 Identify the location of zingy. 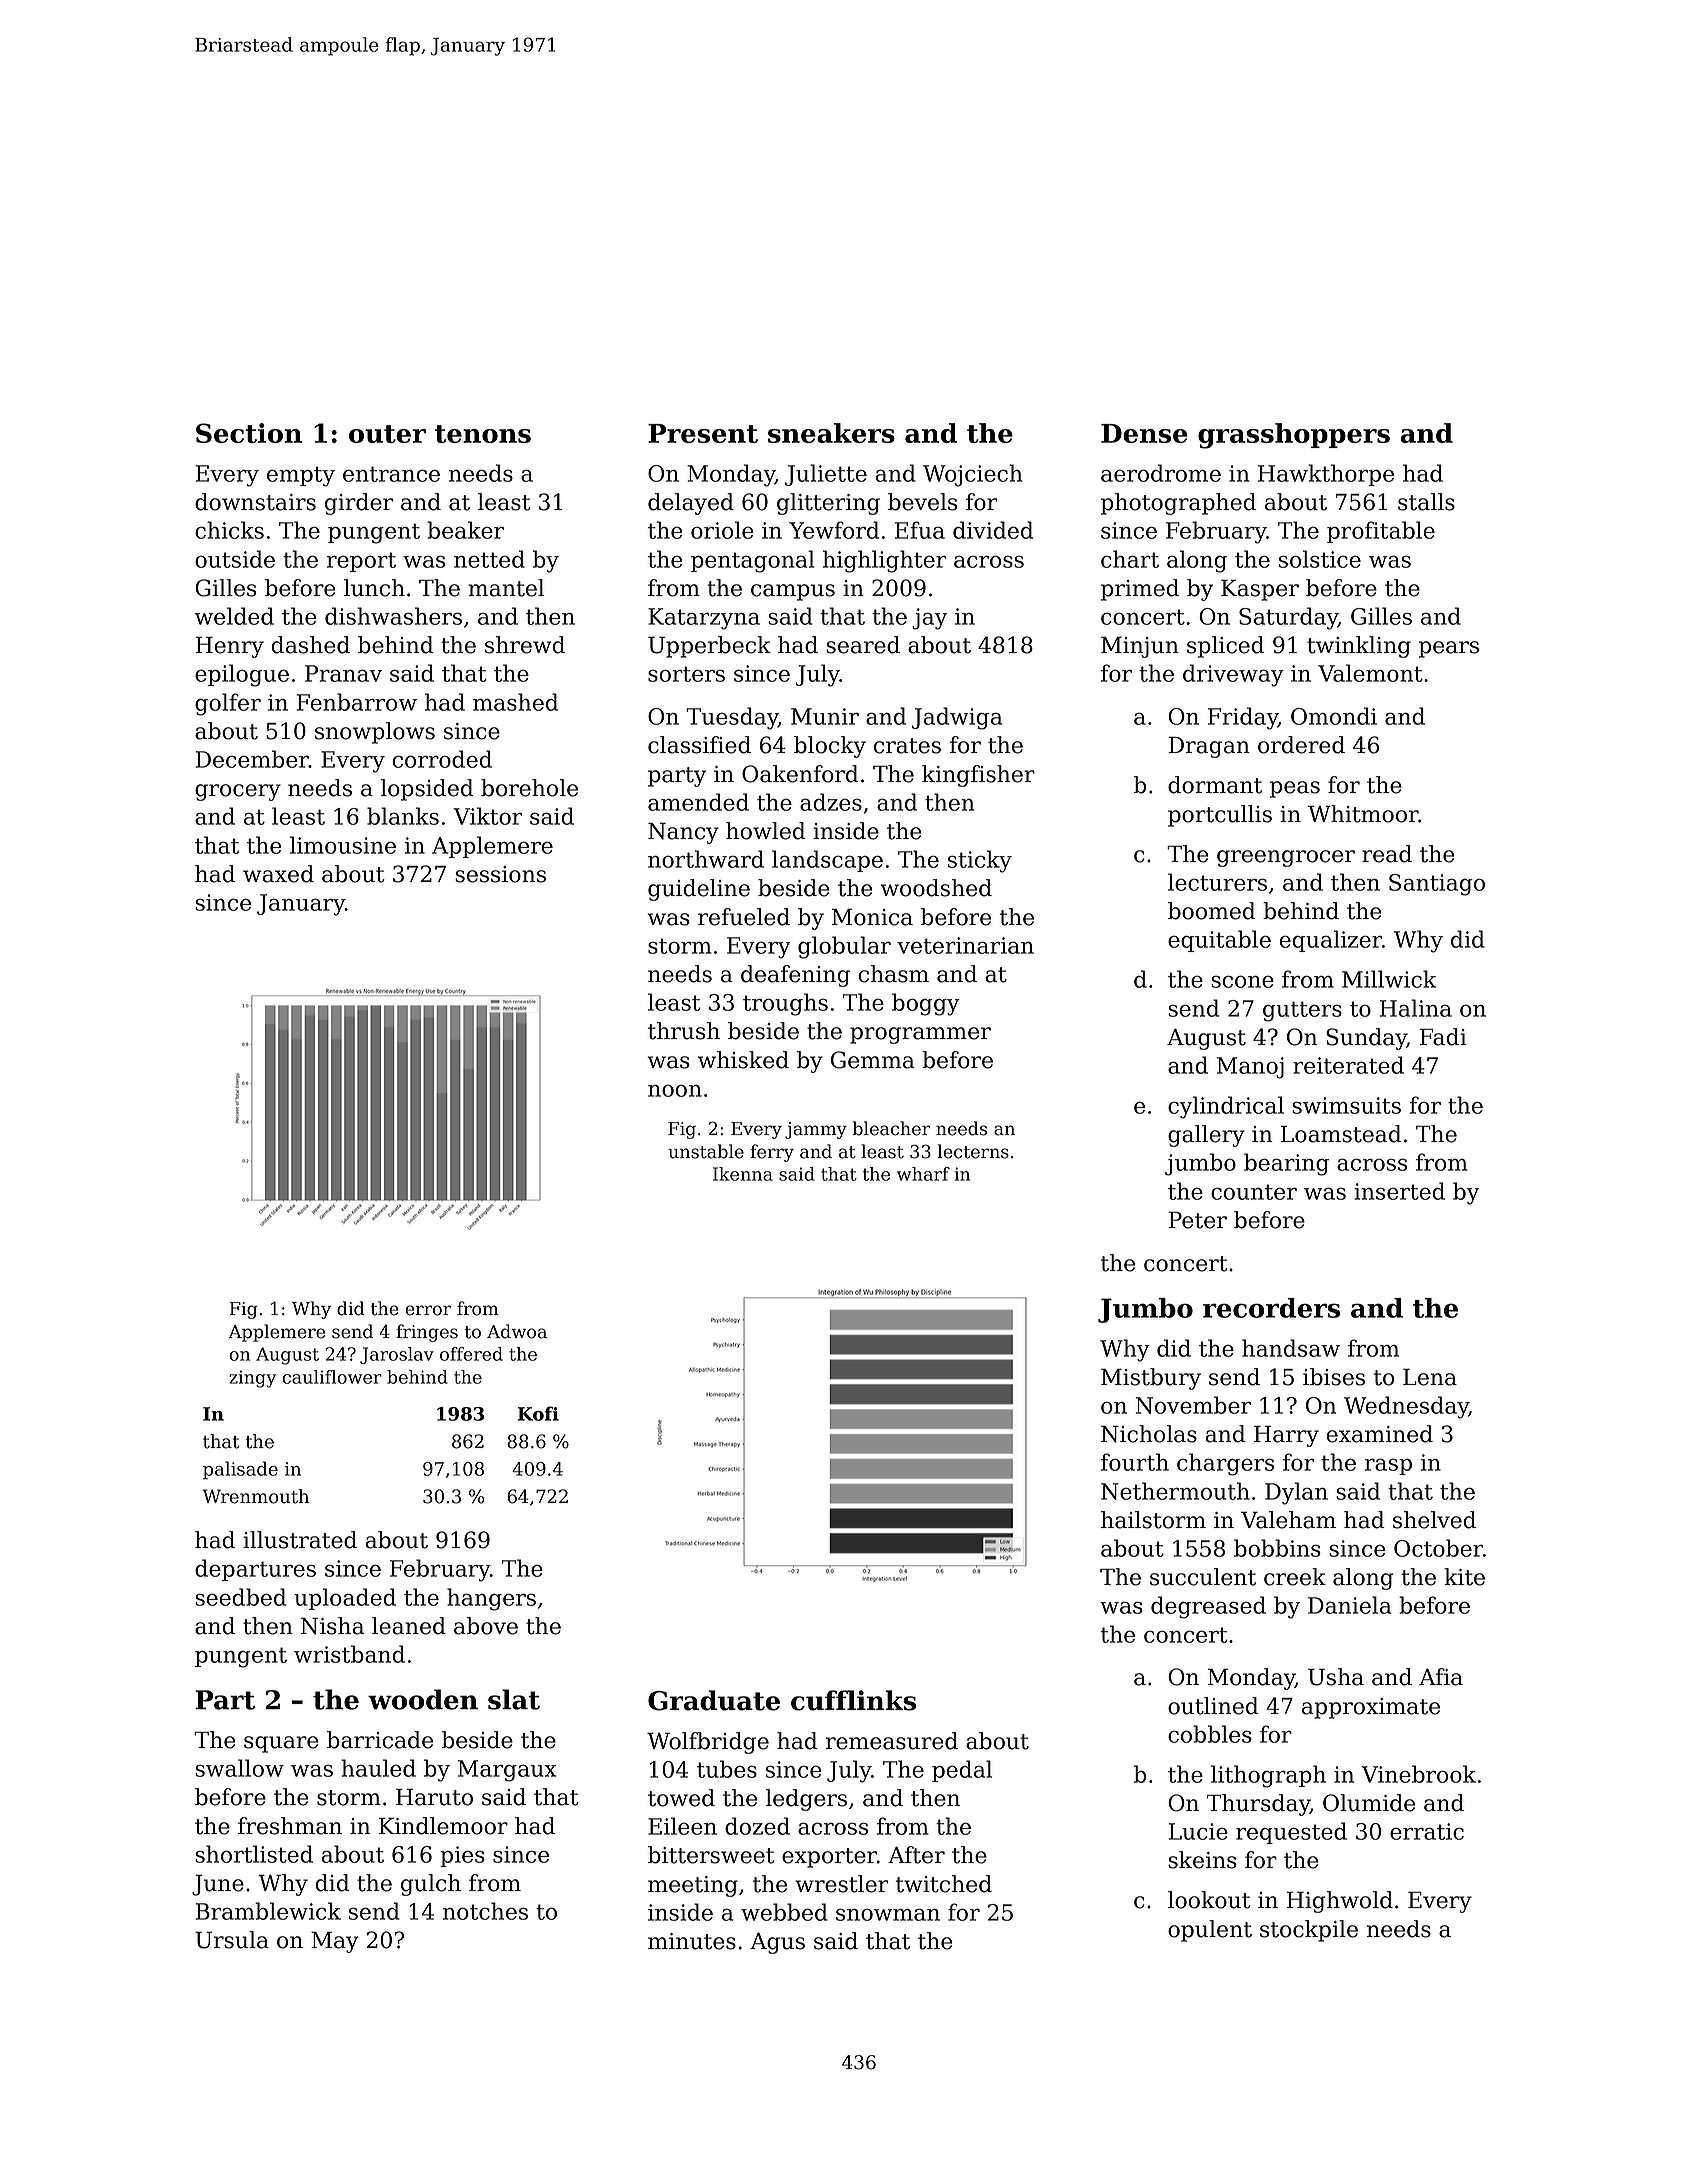
(252, 1379).
